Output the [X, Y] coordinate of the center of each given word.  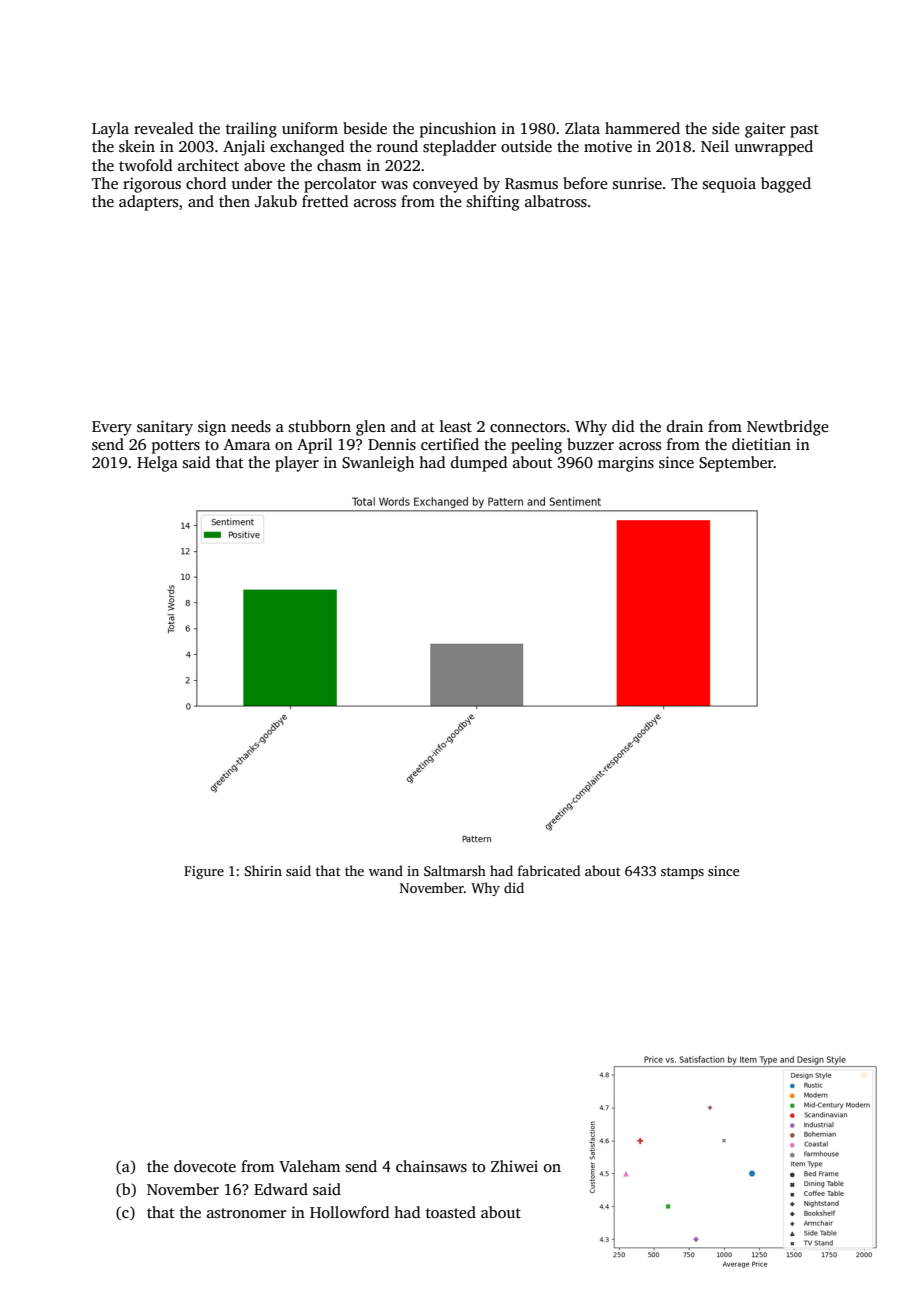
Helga [157, 464]
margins [626, 464]
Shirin [263, 870]
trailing [251, 130]
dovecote [205, 1166]
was [394, 185]
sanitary [165, 428]
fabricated [549, 870]
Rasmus [531, 184]
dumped [479, 464]
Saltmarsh [455, 870]
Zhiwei [514, 1166]
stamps [682, 873]
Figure [204, 872]
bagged [786, 185]
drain [685, 426]
